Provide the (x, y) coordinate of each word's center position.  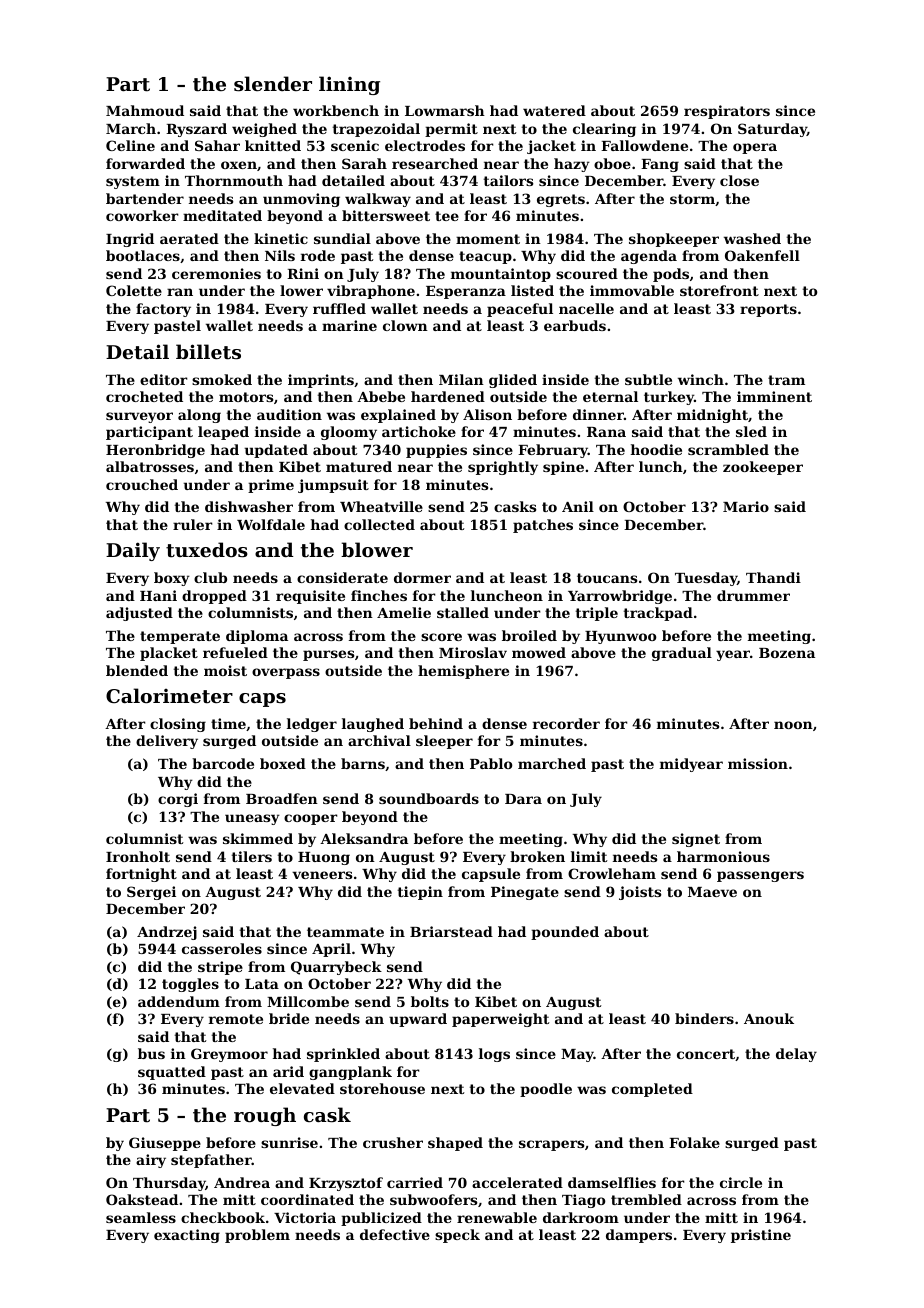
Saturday (772, 130)
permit (451, 130)
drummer (753, 595)
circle (741, 1182)
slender (273, 84)
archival (379, 740)
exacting (187, 1236)
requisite (310, 597)
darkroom (581, 1217)
